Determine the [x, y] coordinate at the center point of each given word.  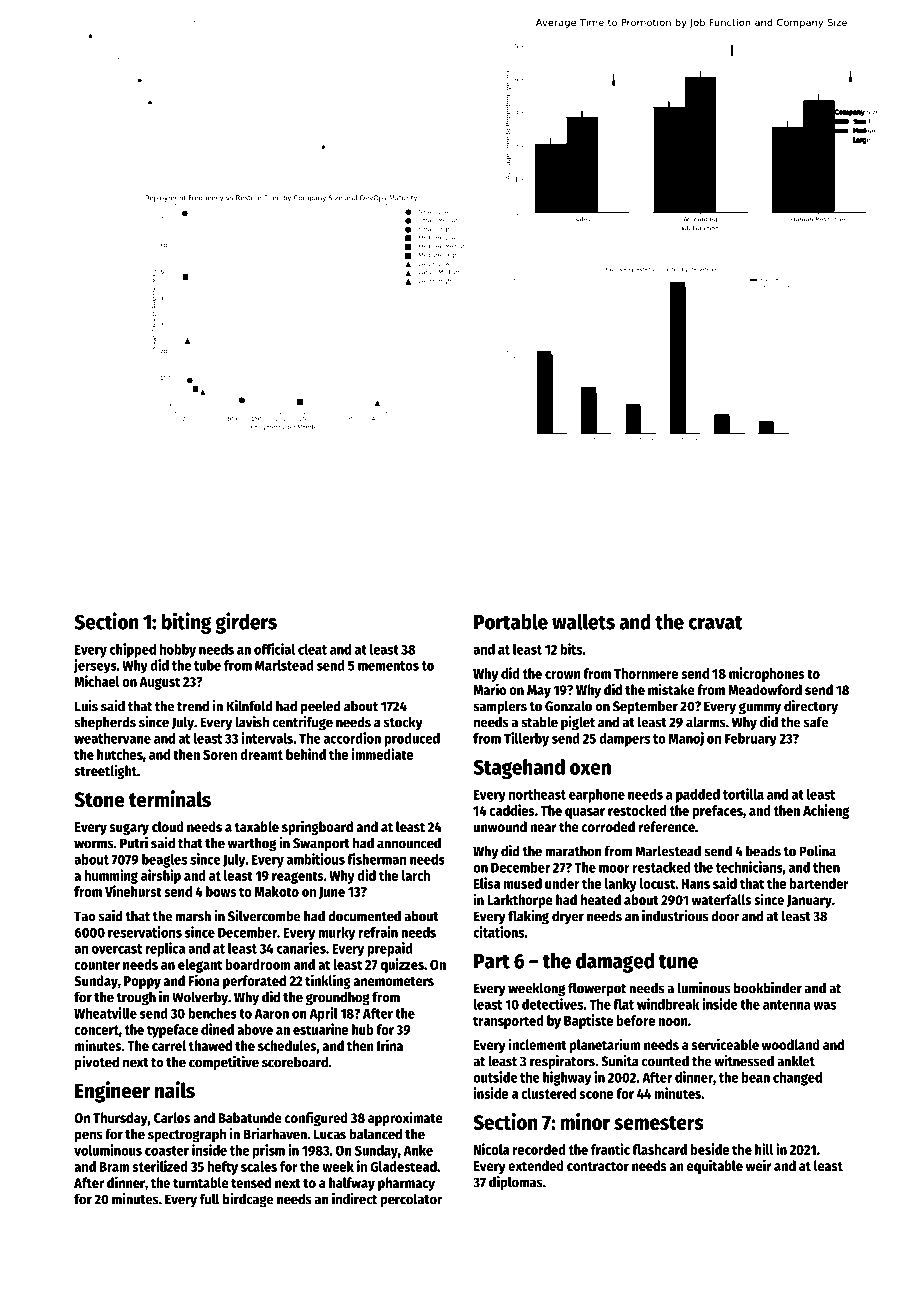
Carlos [172, 1117]
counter [97, 965]
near [543, 828]
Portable [511, 621]
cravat [715, 622]
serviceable [725, 1044]
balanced [375, 1134]
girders [246, 623]
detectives [552, 1004]
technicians [749, 867]
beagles [164, 861]
